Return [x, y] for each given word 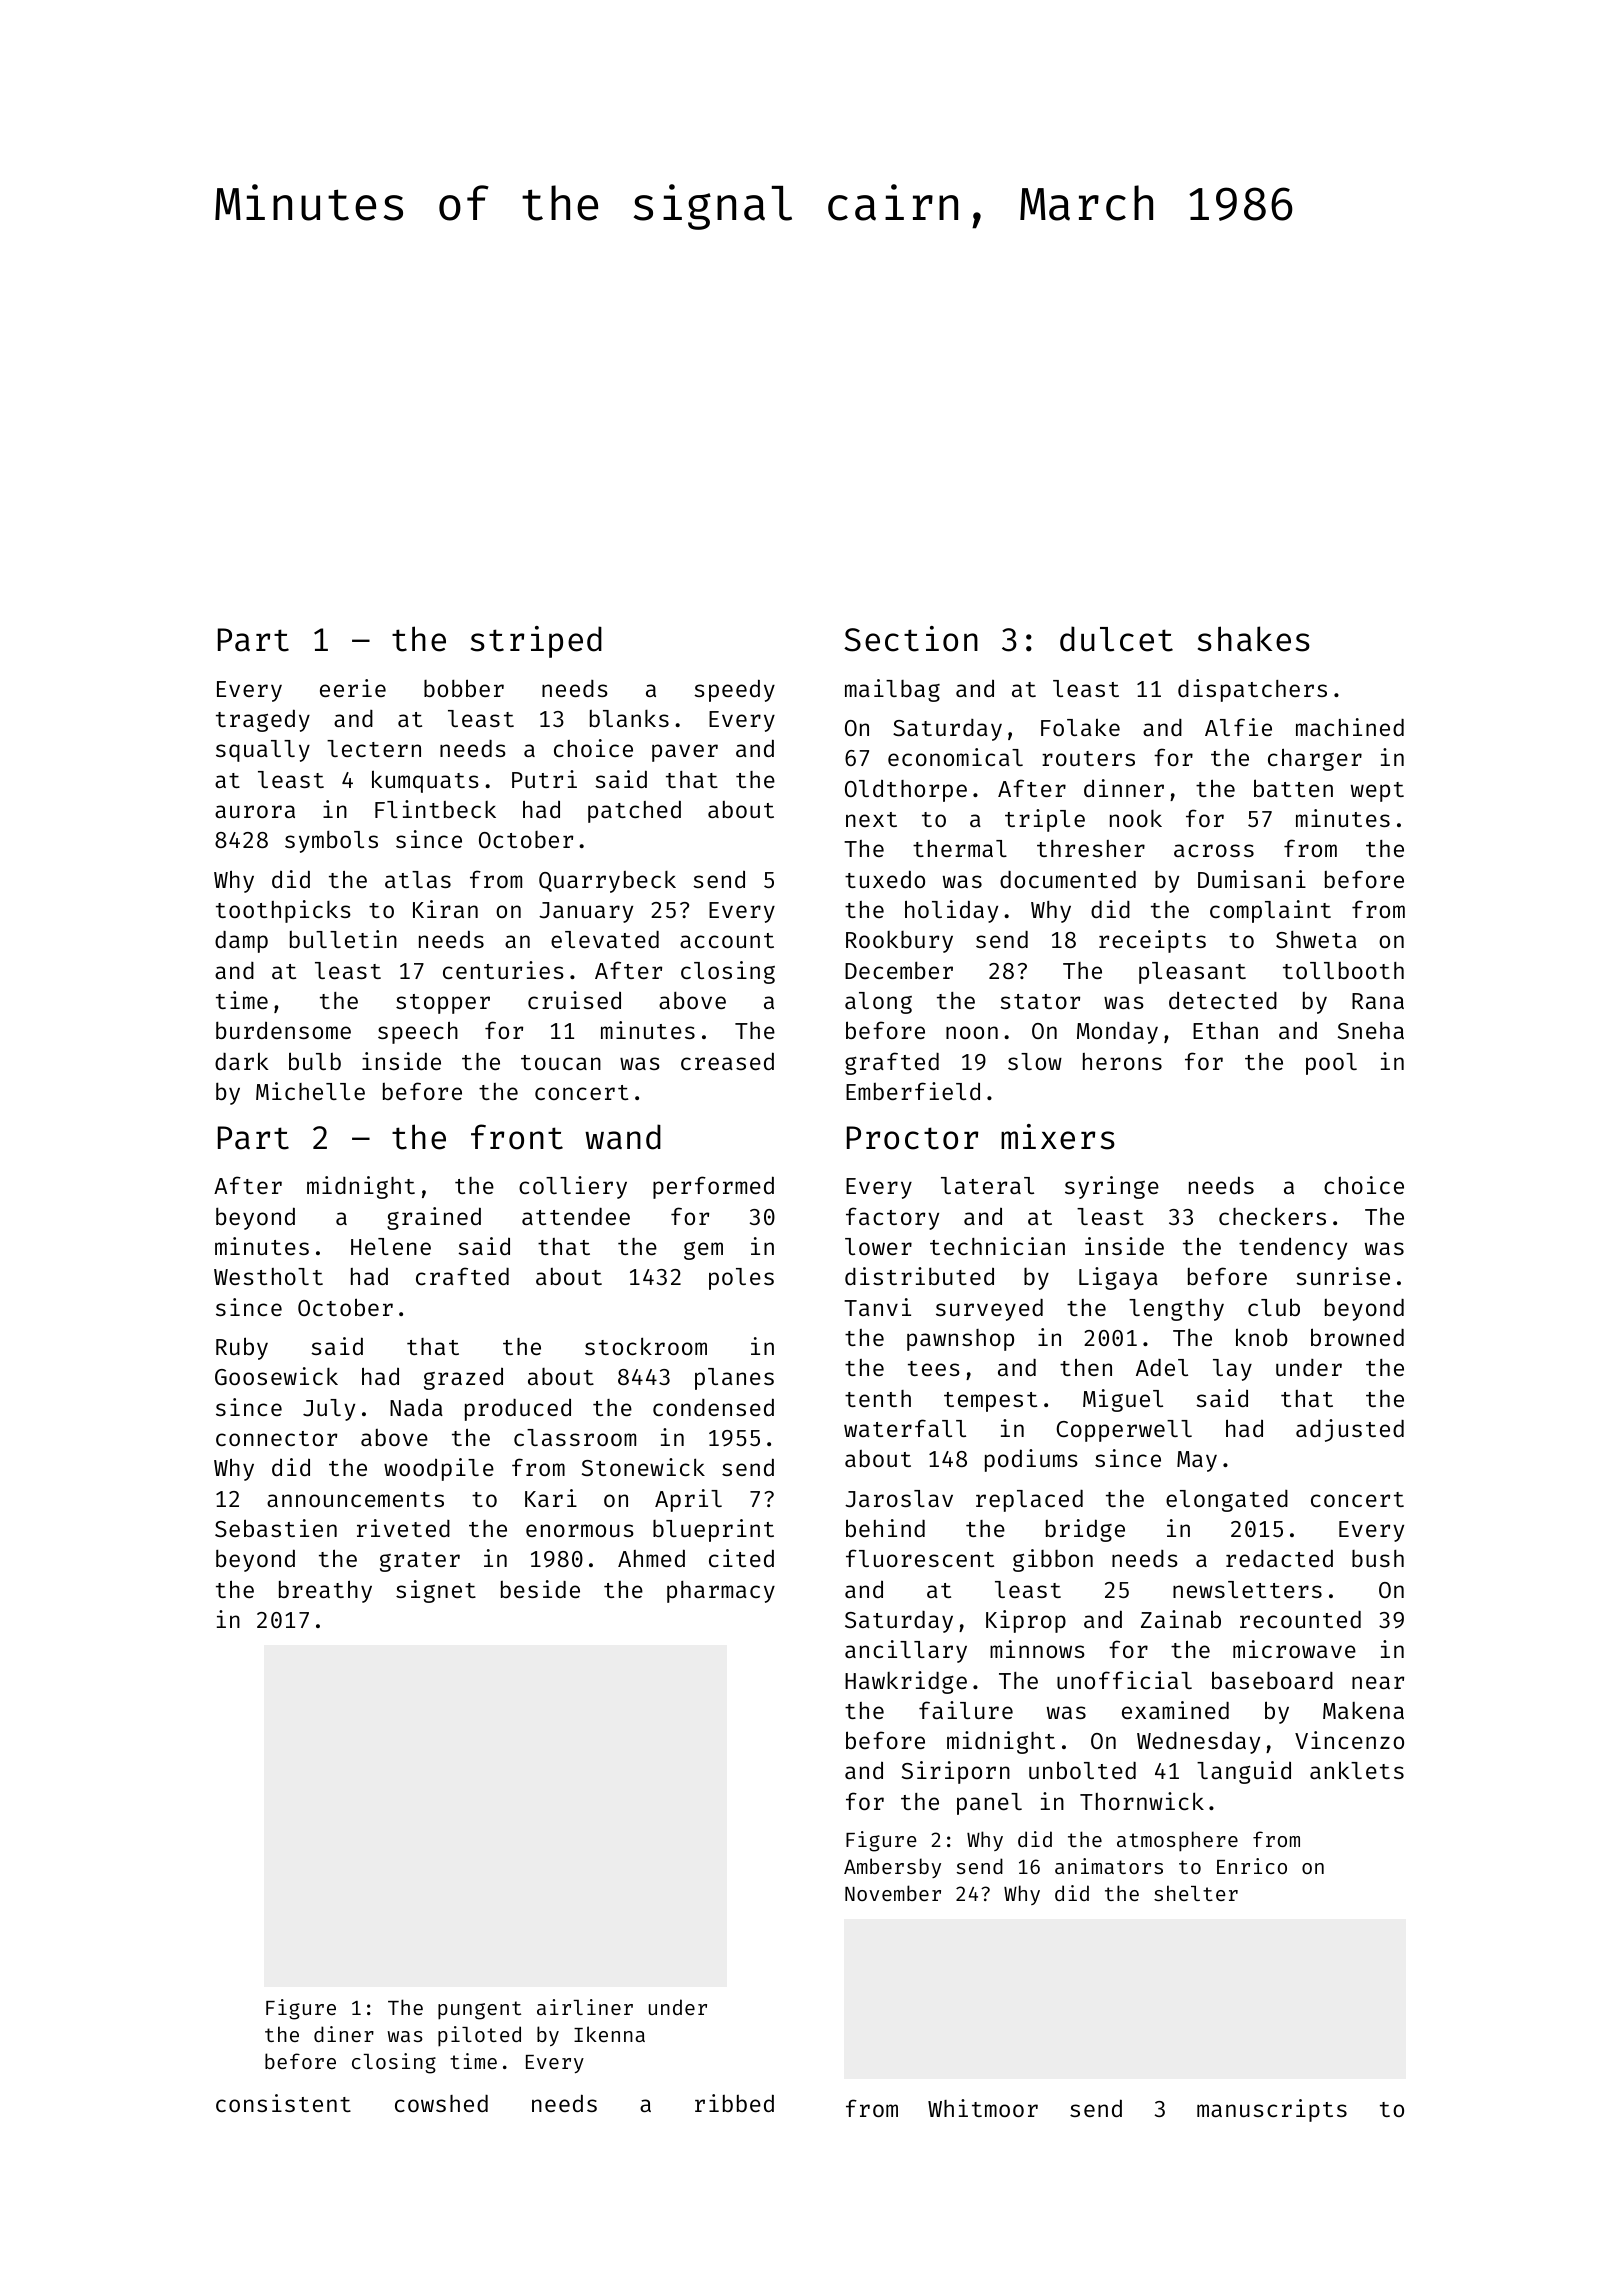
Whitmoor [983, 2108]
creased [727, 1061]
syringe [1112, 1187]
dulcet [1116, 639]
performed [713, 1187]
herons [1122, 1061]
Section [911, 639]
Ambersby [892, 1868]
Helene [391, 1246]
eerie [353, 688]
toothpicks [283, 911]
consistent [283, 2103]
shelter [1196, 1893]
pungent [479, 2010]
